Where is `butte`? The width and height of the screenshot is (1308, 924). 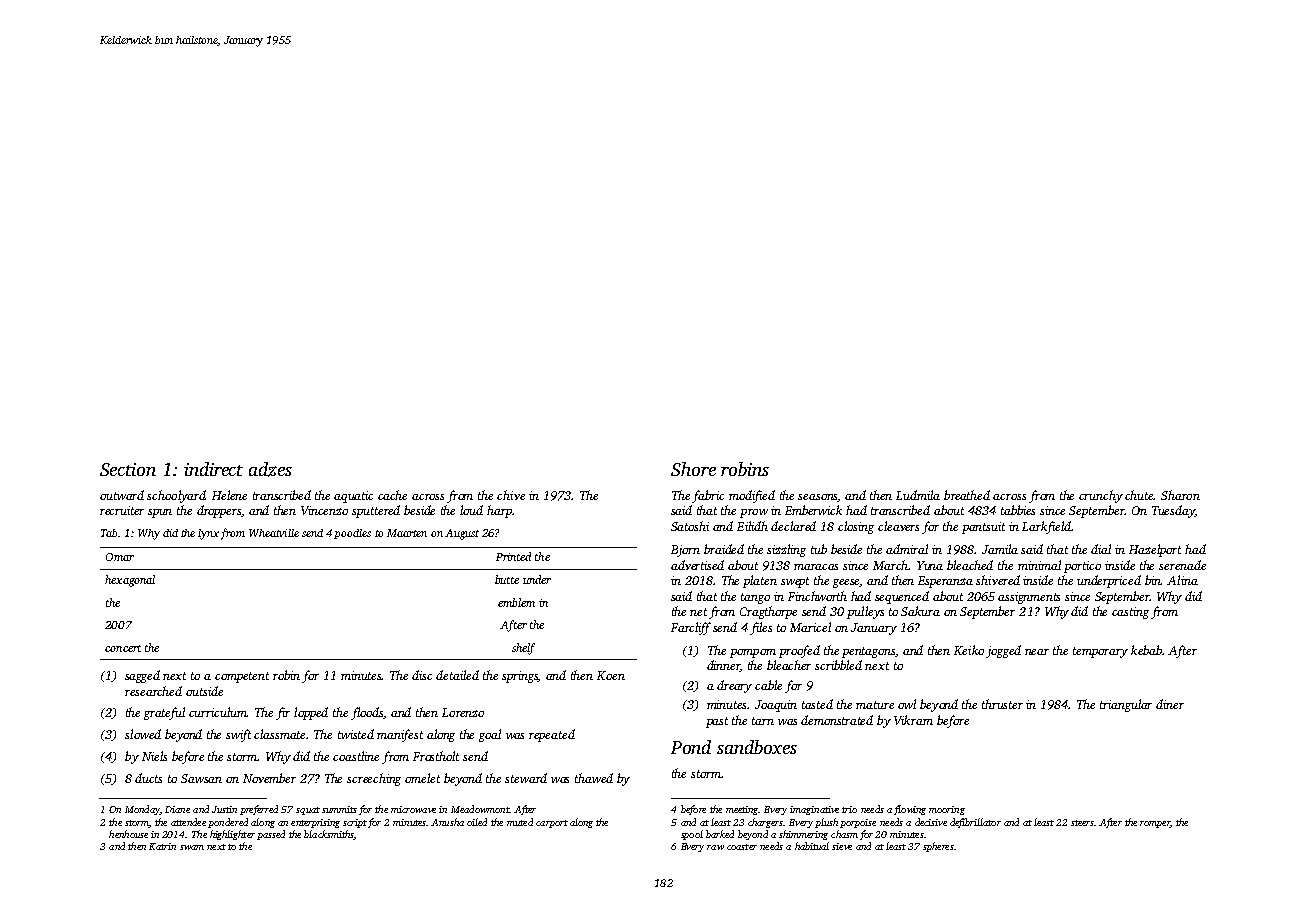 butte is located at coordinates (507, 579).
